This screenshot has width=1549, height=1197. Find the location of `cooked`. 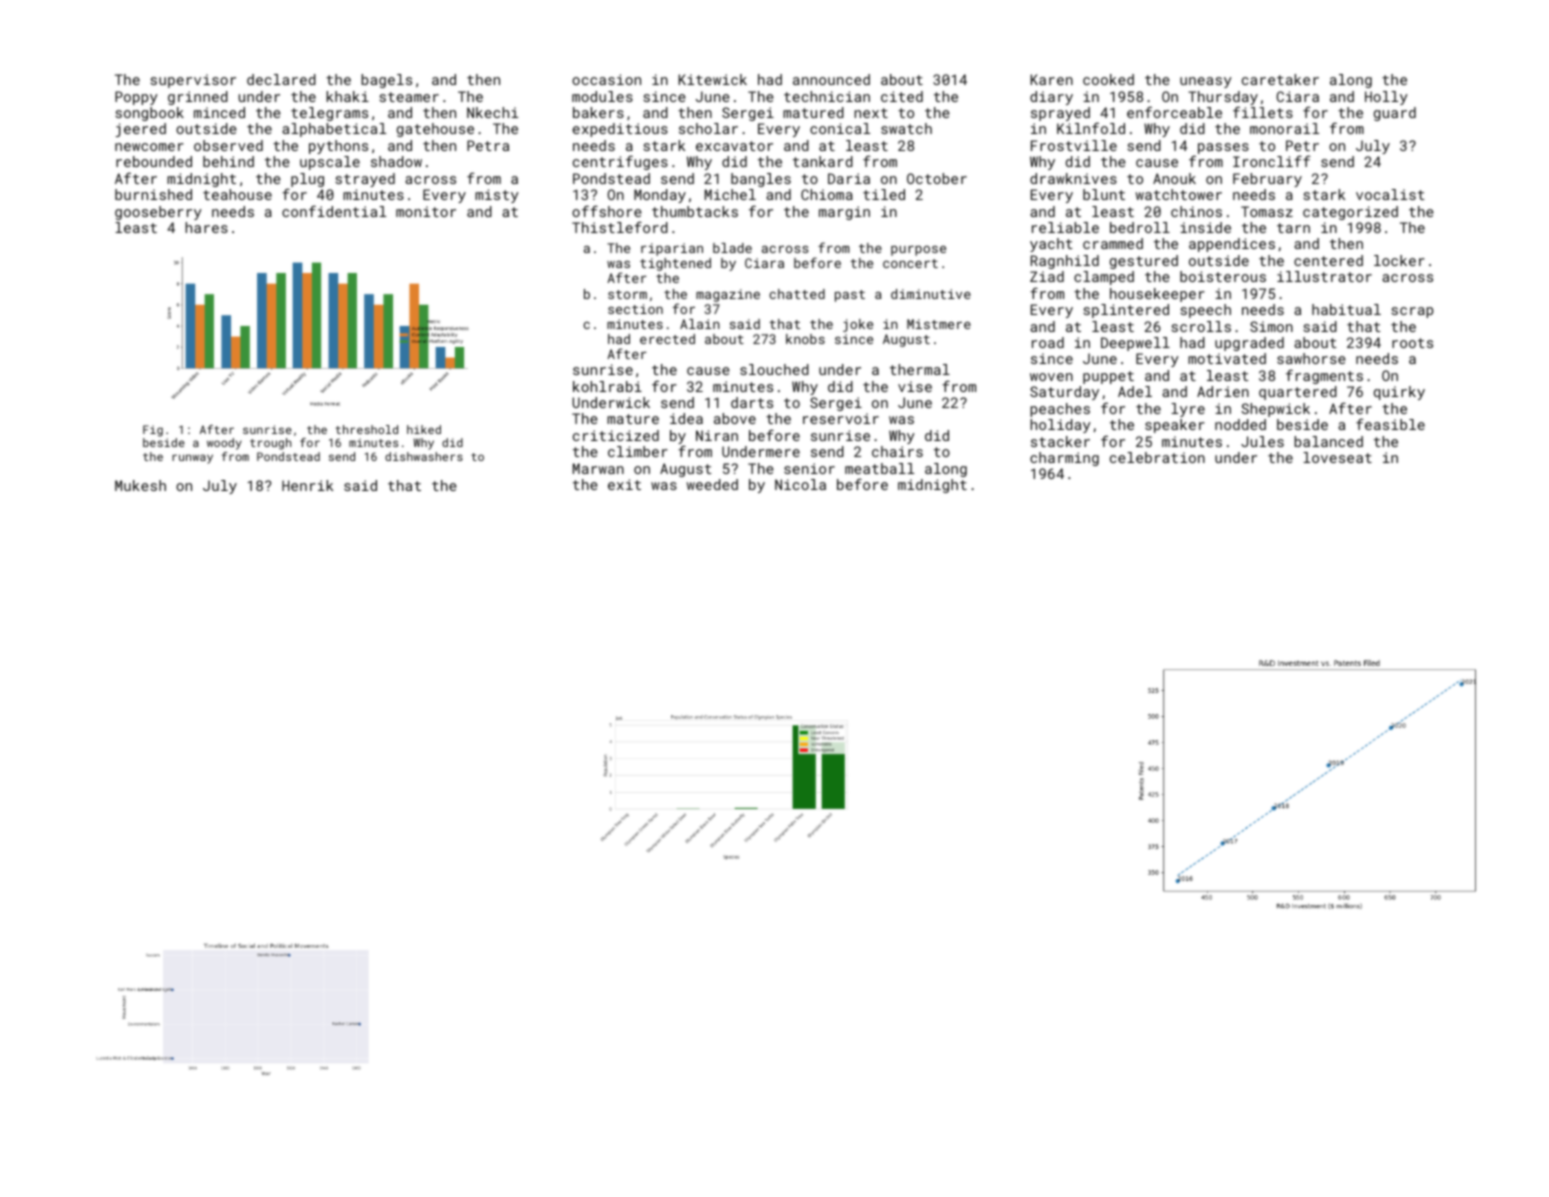

cooked is located at coordinates (1108, 79).
